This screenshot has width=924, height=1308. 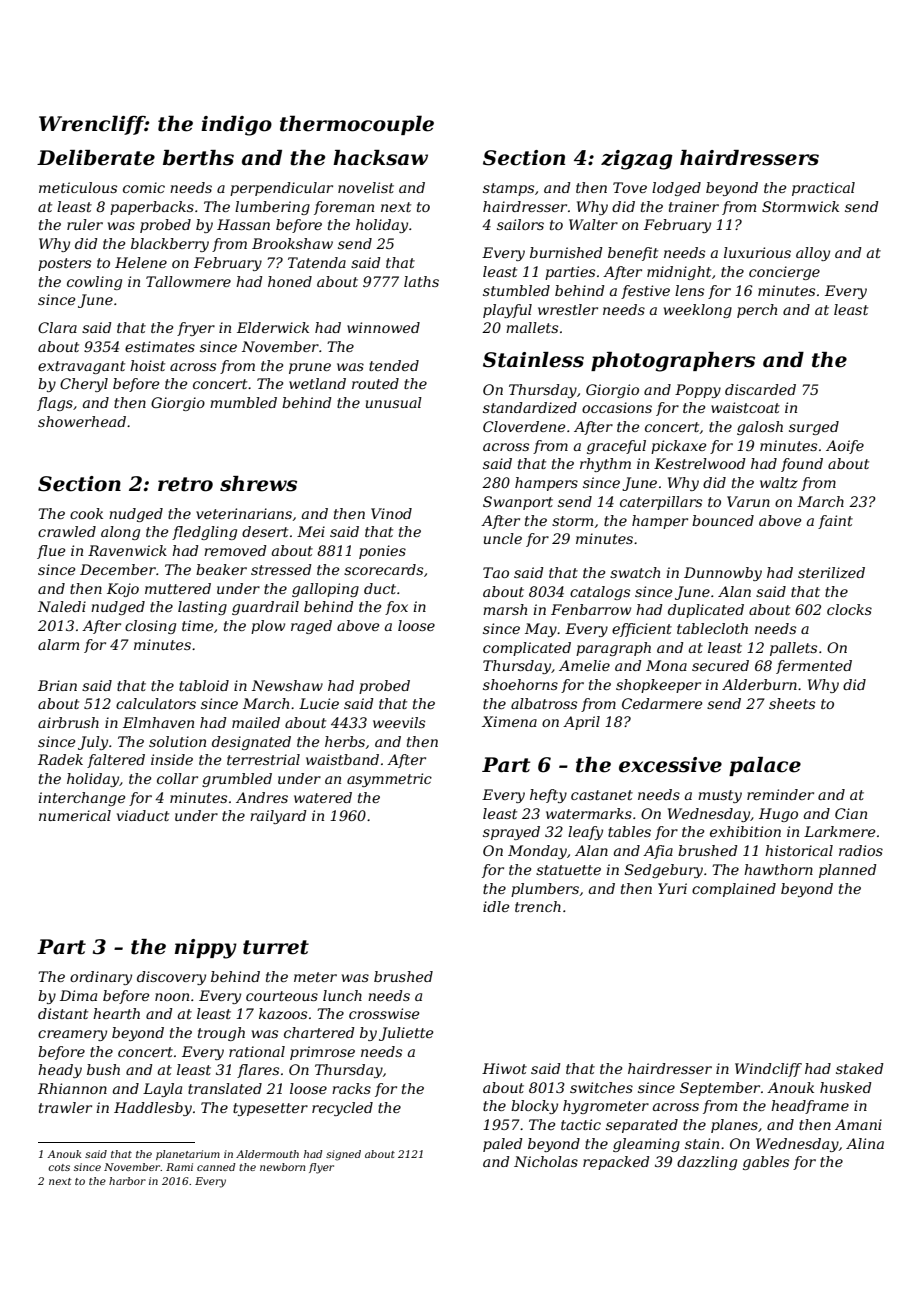 What do you see at coordinates (537, 852) in the screenshot?
I see `Monday` at bounding box center [537, 852].
